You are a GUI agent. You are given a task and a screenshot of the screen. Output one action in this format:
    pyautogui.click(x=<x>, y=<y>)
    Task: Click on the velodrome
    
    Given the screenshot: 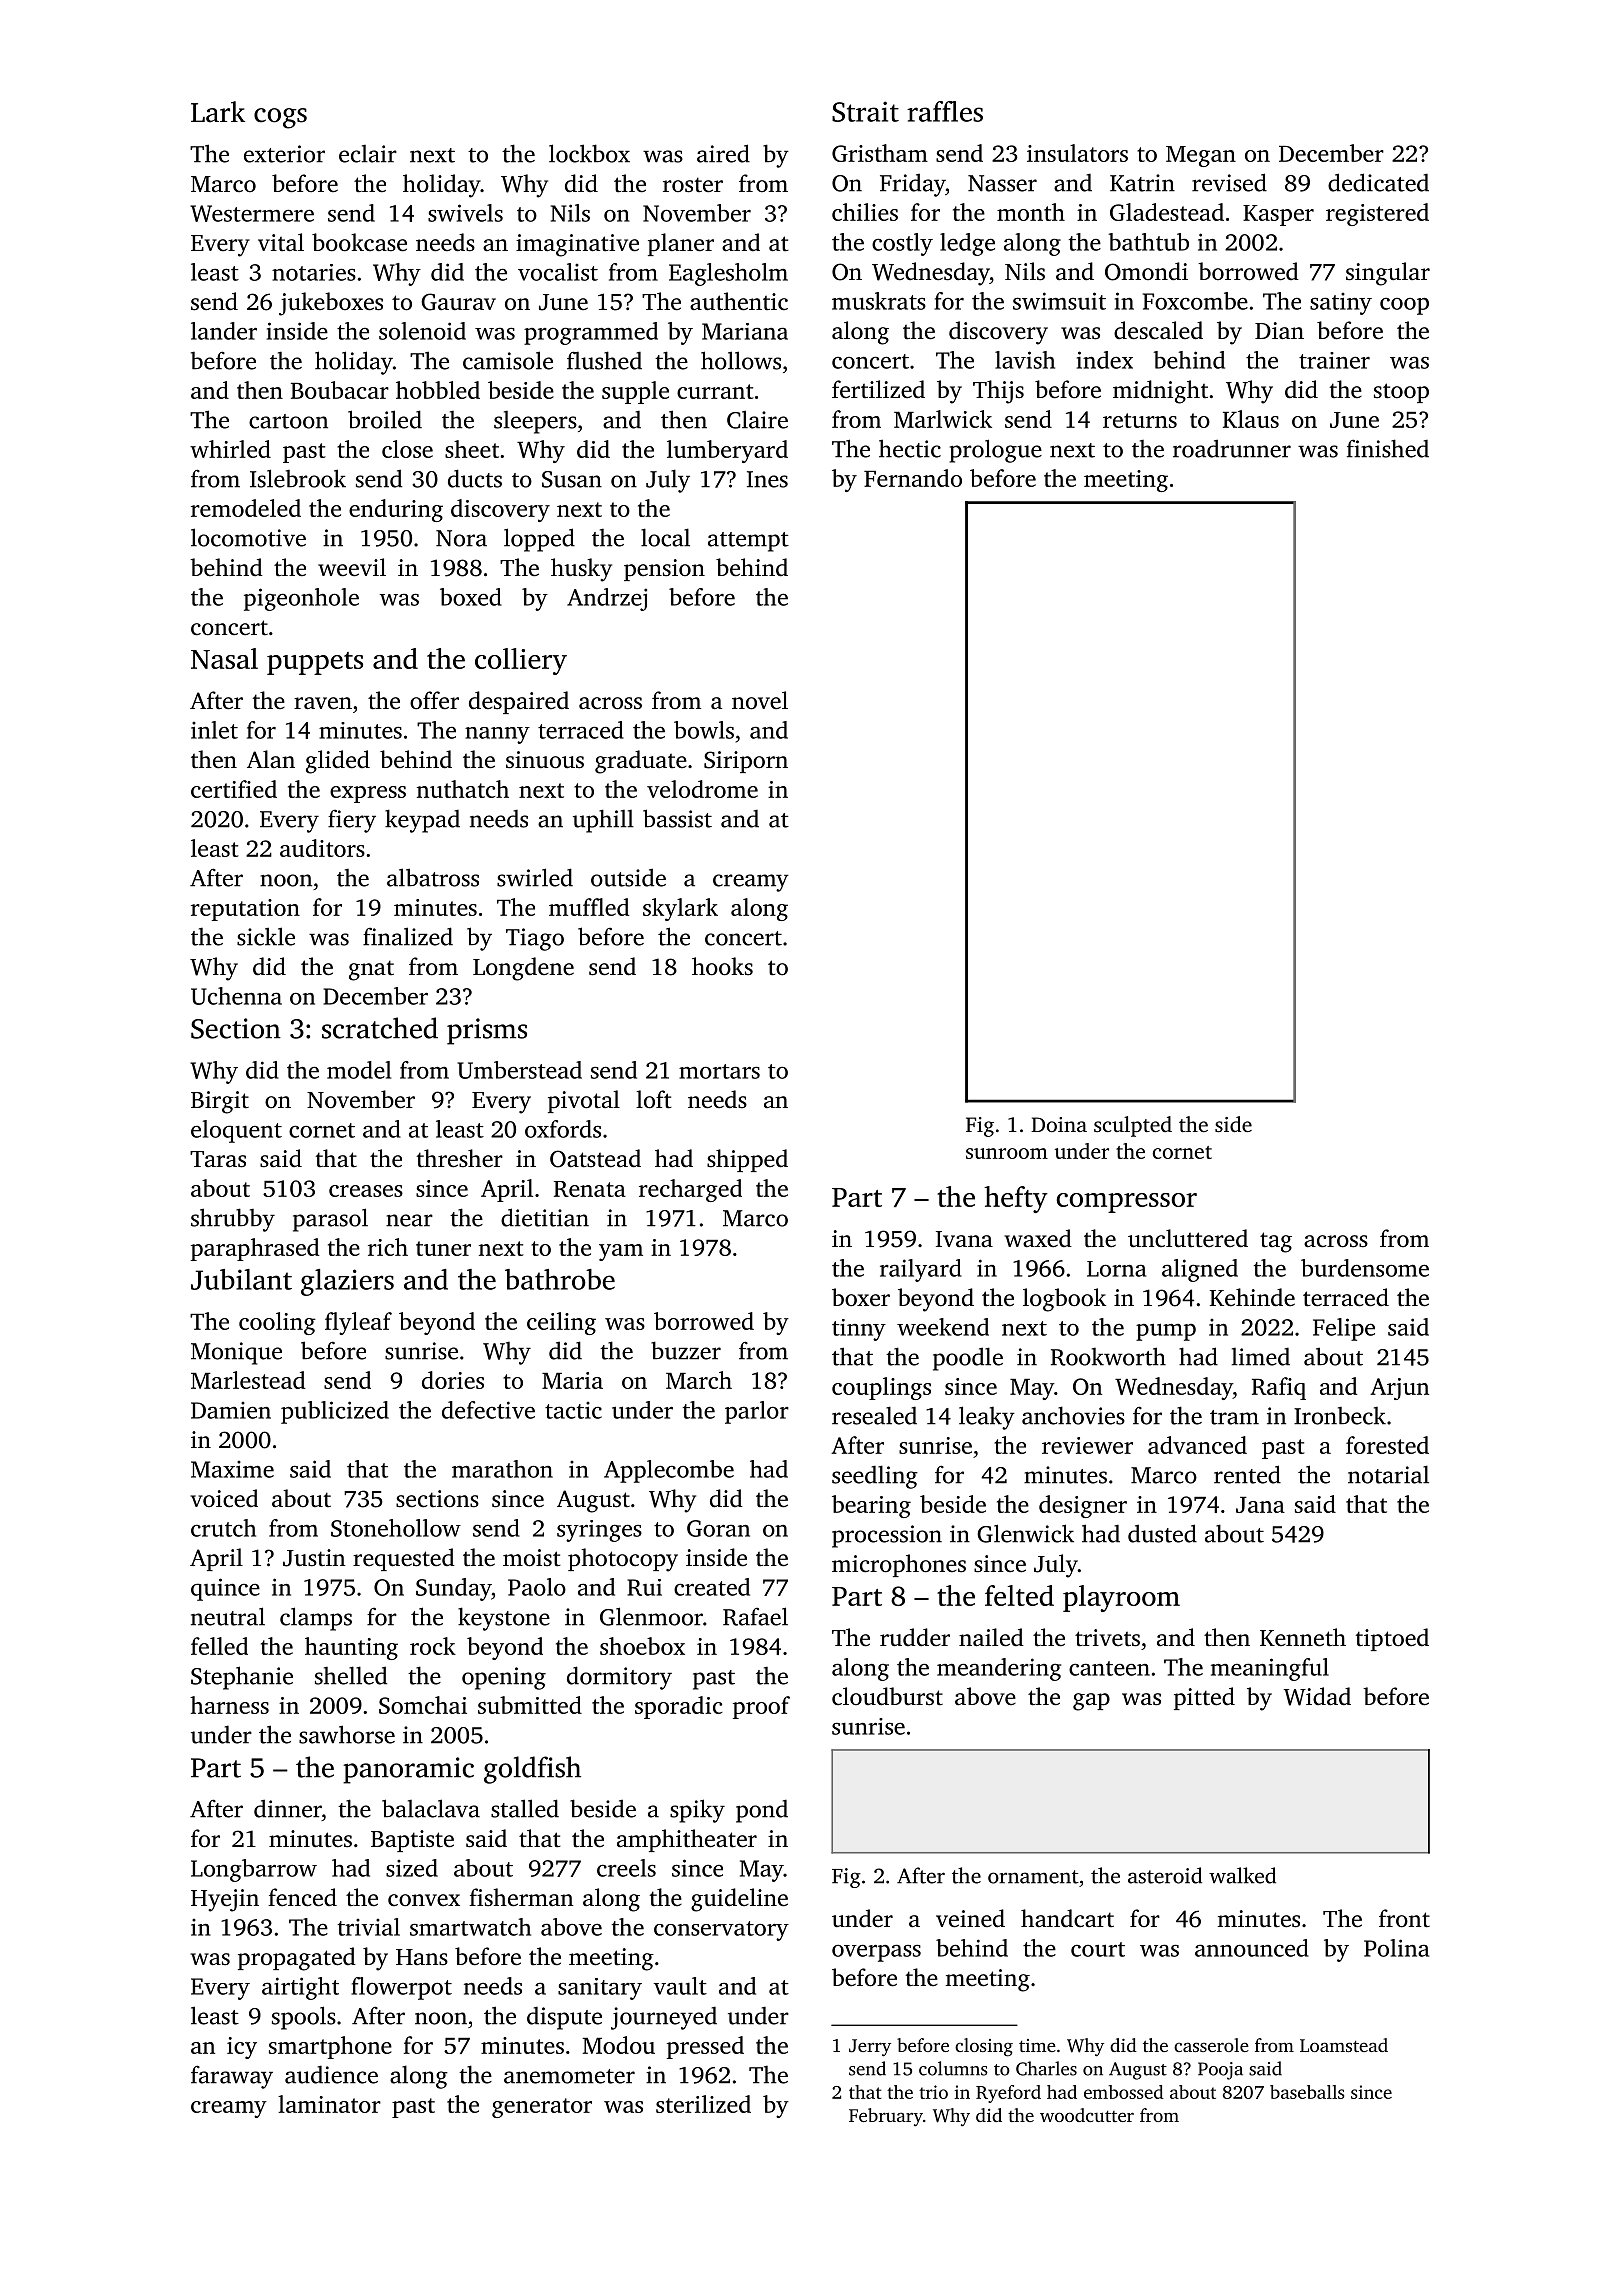 What is the action you would take?
    pyautogui.click(x=702, y=789)
